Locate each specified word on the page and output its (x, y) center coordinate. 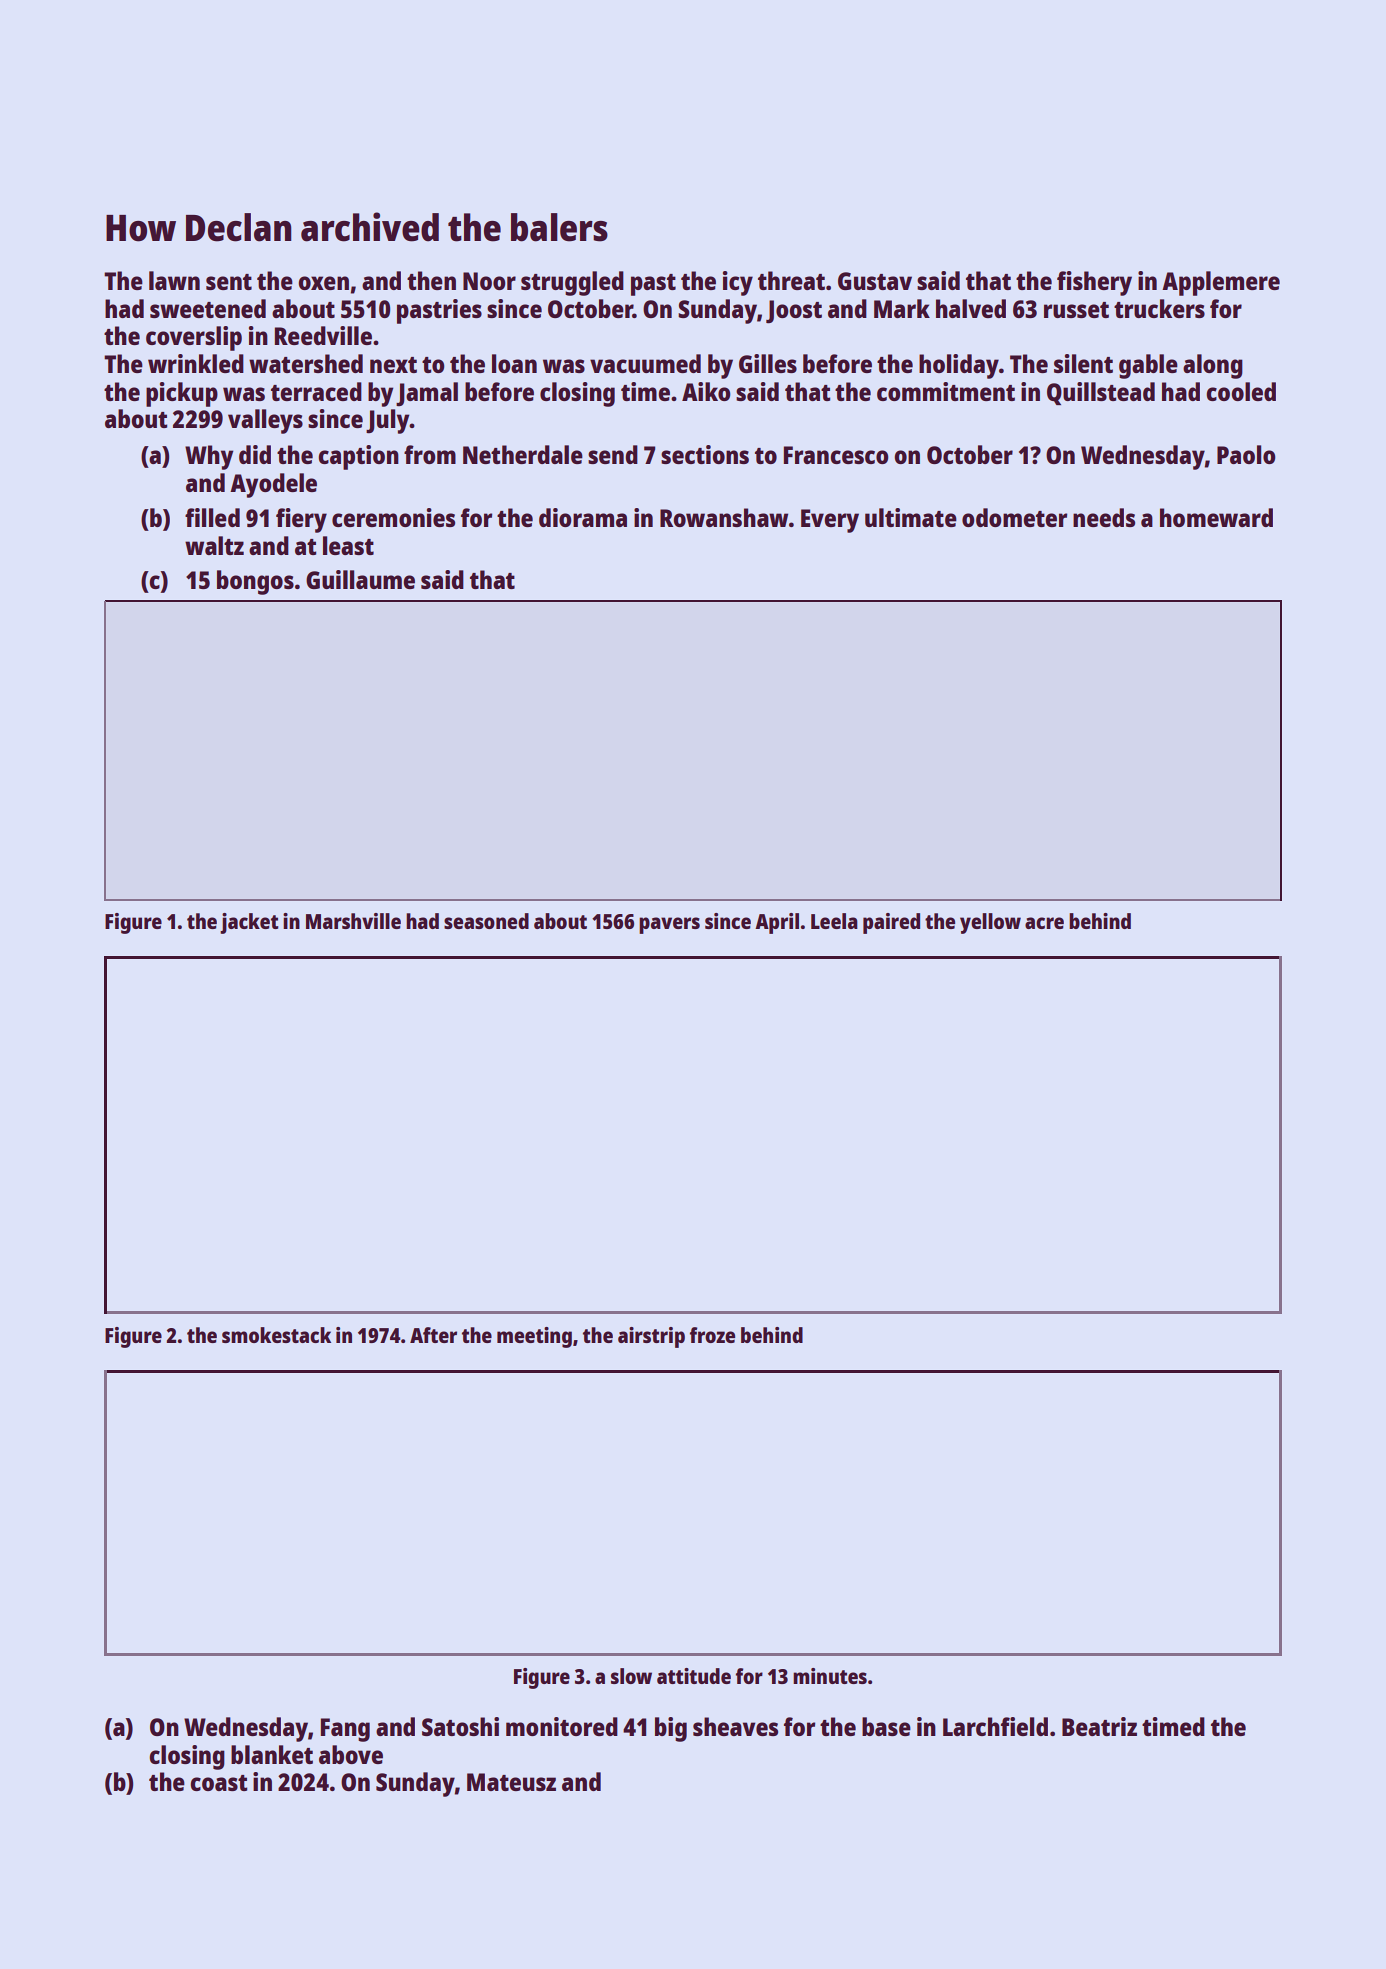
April (777, 923)
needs (1104, 517)
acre (1044, 923)
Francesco (836, 455)
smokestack (276, 1335)
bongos (255, 582)
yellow (990, 923)
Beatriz (1099, 1726)
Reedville (323, 335)
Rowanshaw (724, 517)
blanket (272, 1754)
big (671, 1729)
